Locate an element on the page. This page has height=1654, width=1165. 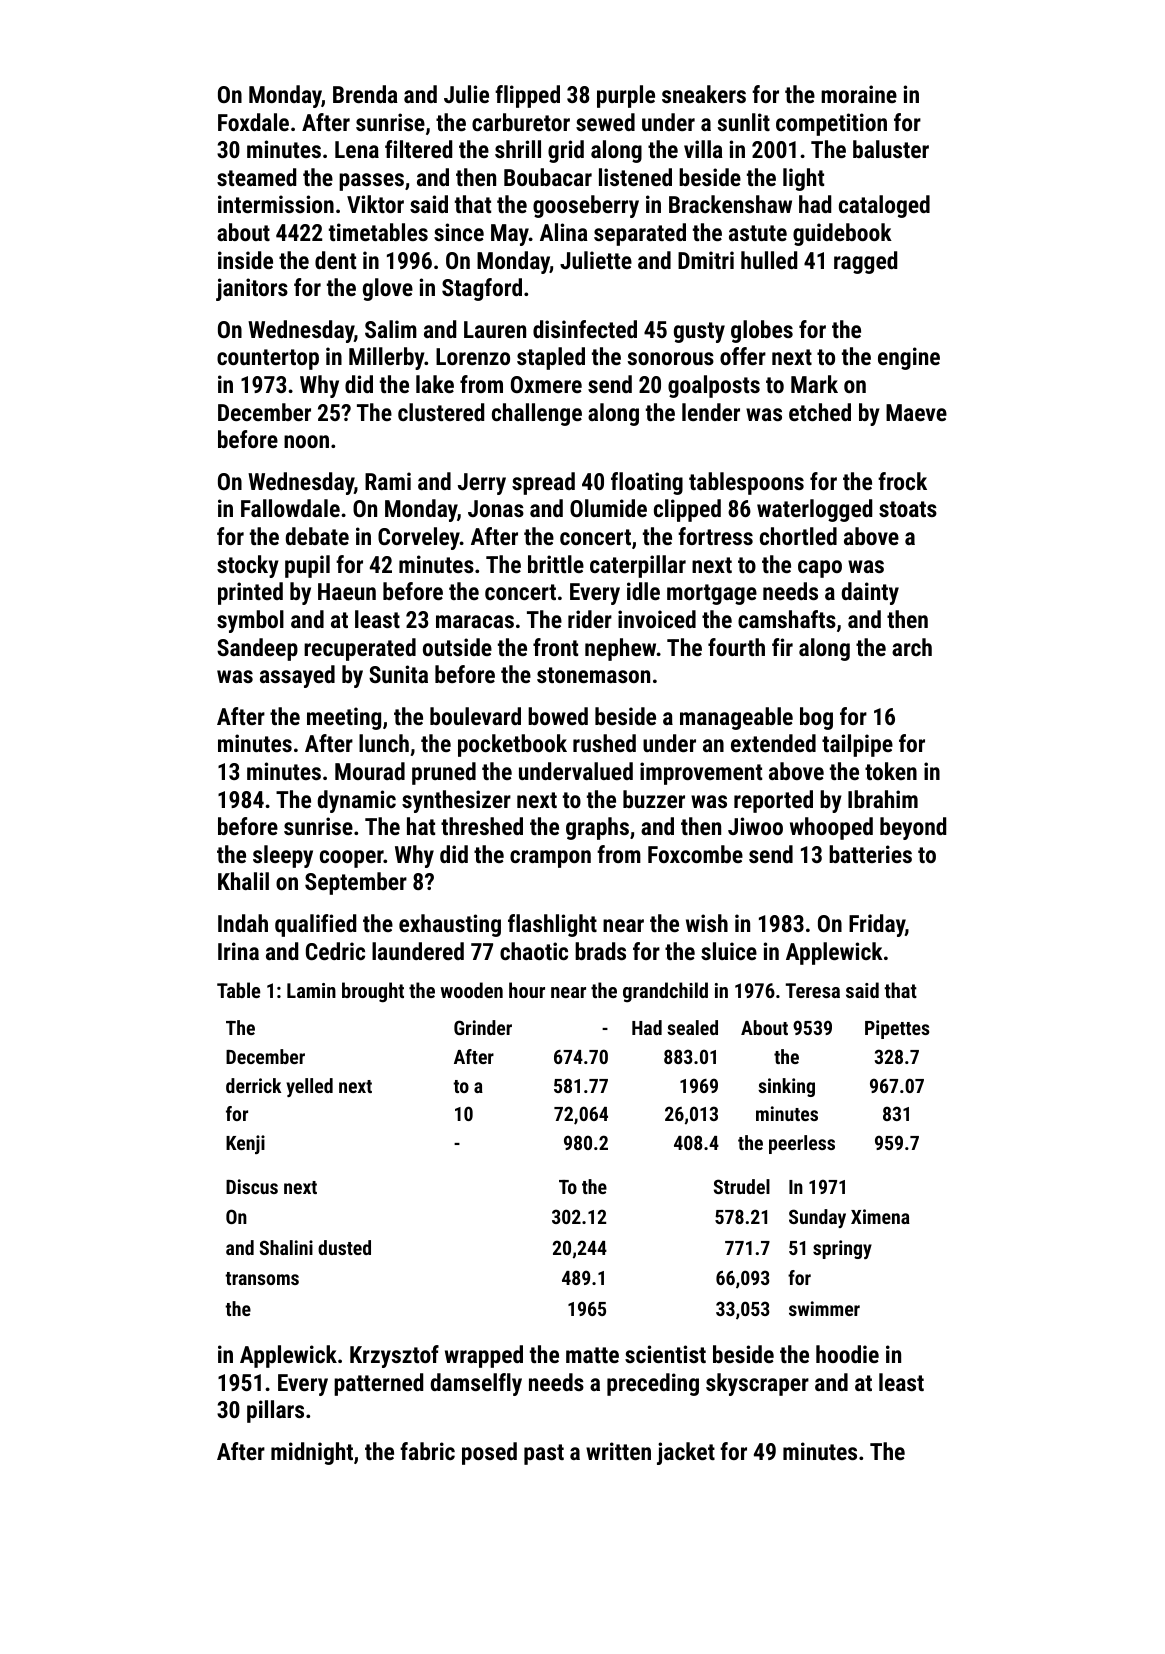
sleepy is located at coordinates (283, 856).
